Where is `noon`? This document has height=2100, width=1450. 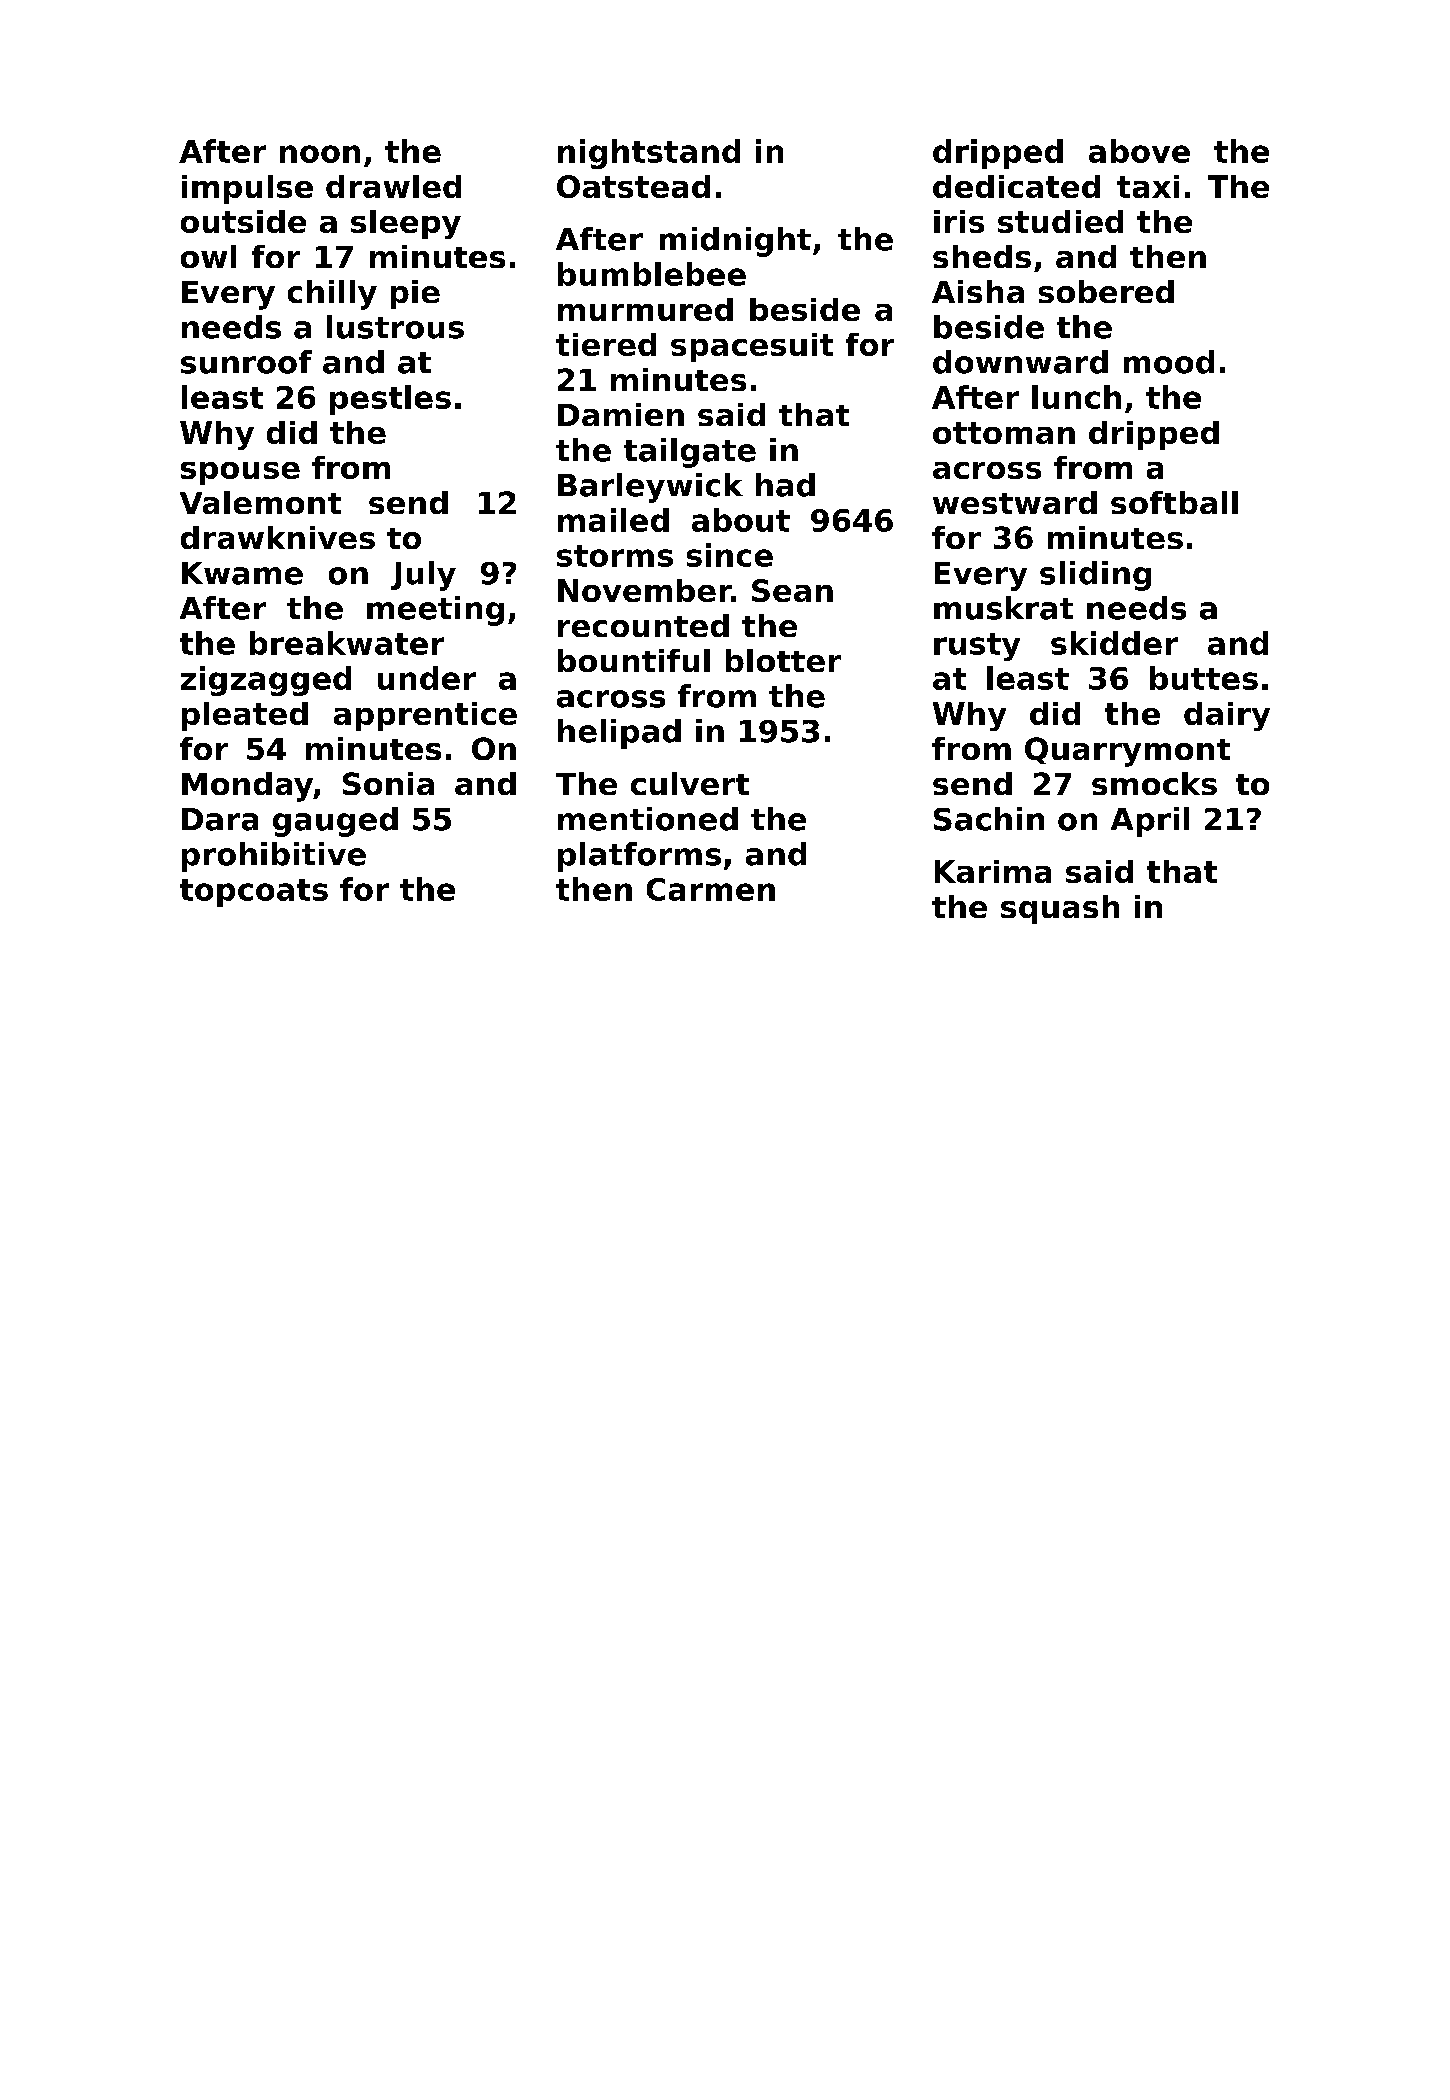 noon is located at coordinates (320, 154).
